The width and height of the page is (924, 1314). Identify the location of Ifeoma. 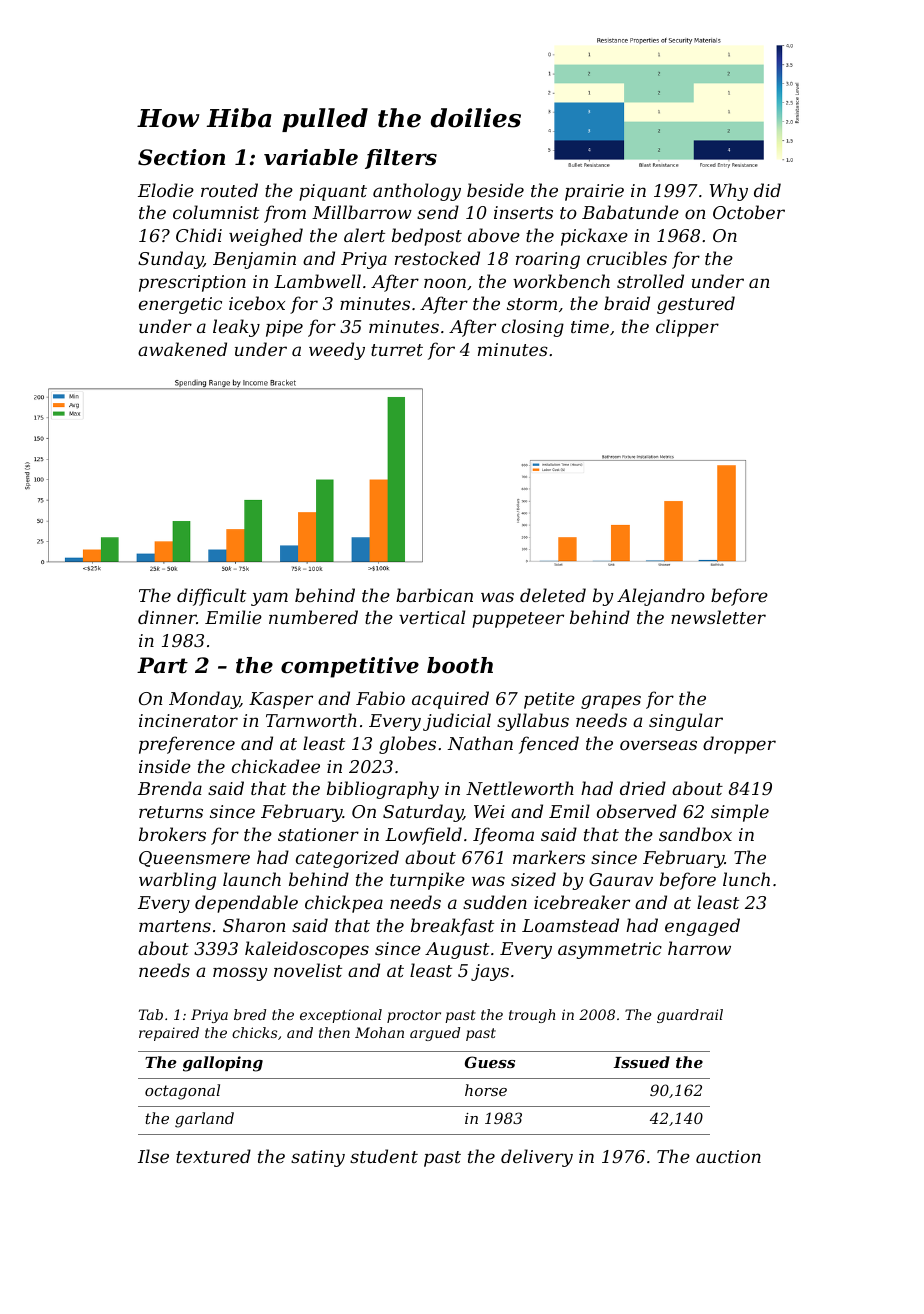
(503, 836).
